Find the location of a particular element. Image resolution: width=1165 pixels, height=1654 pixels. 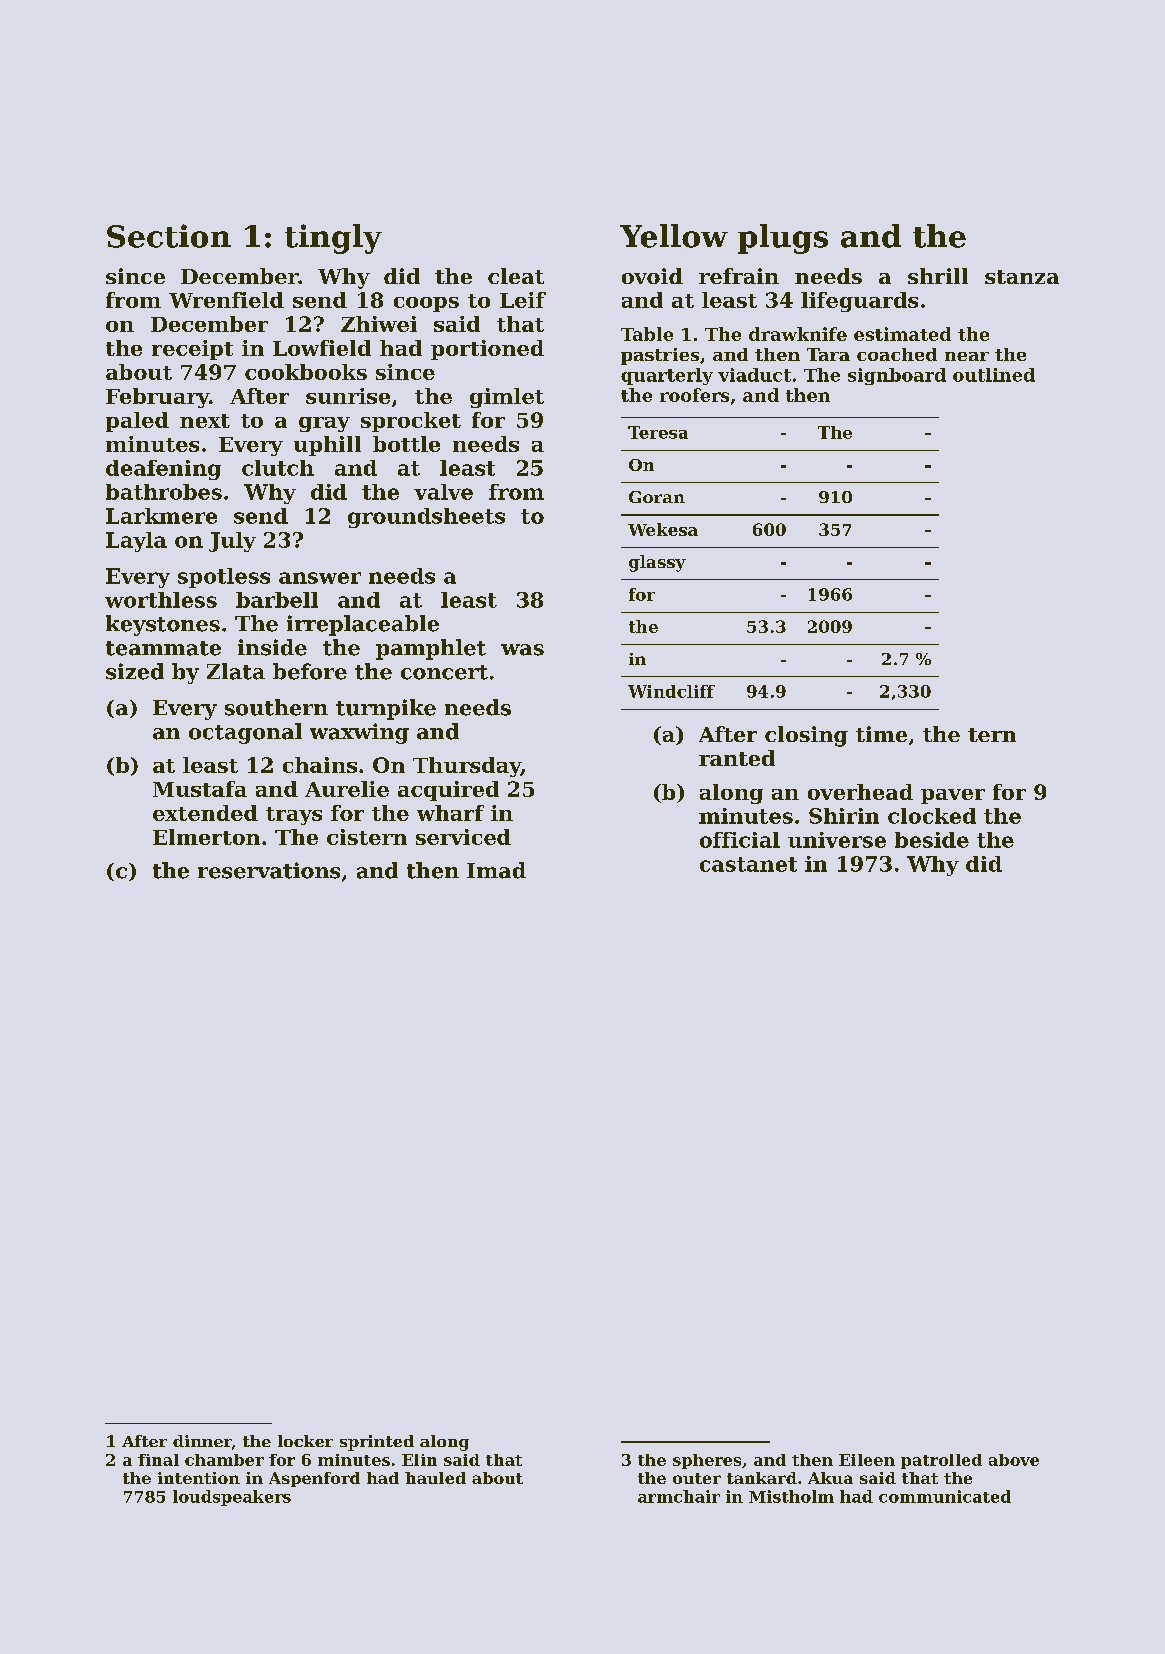

Imad is located at coordinates (496, 870).
